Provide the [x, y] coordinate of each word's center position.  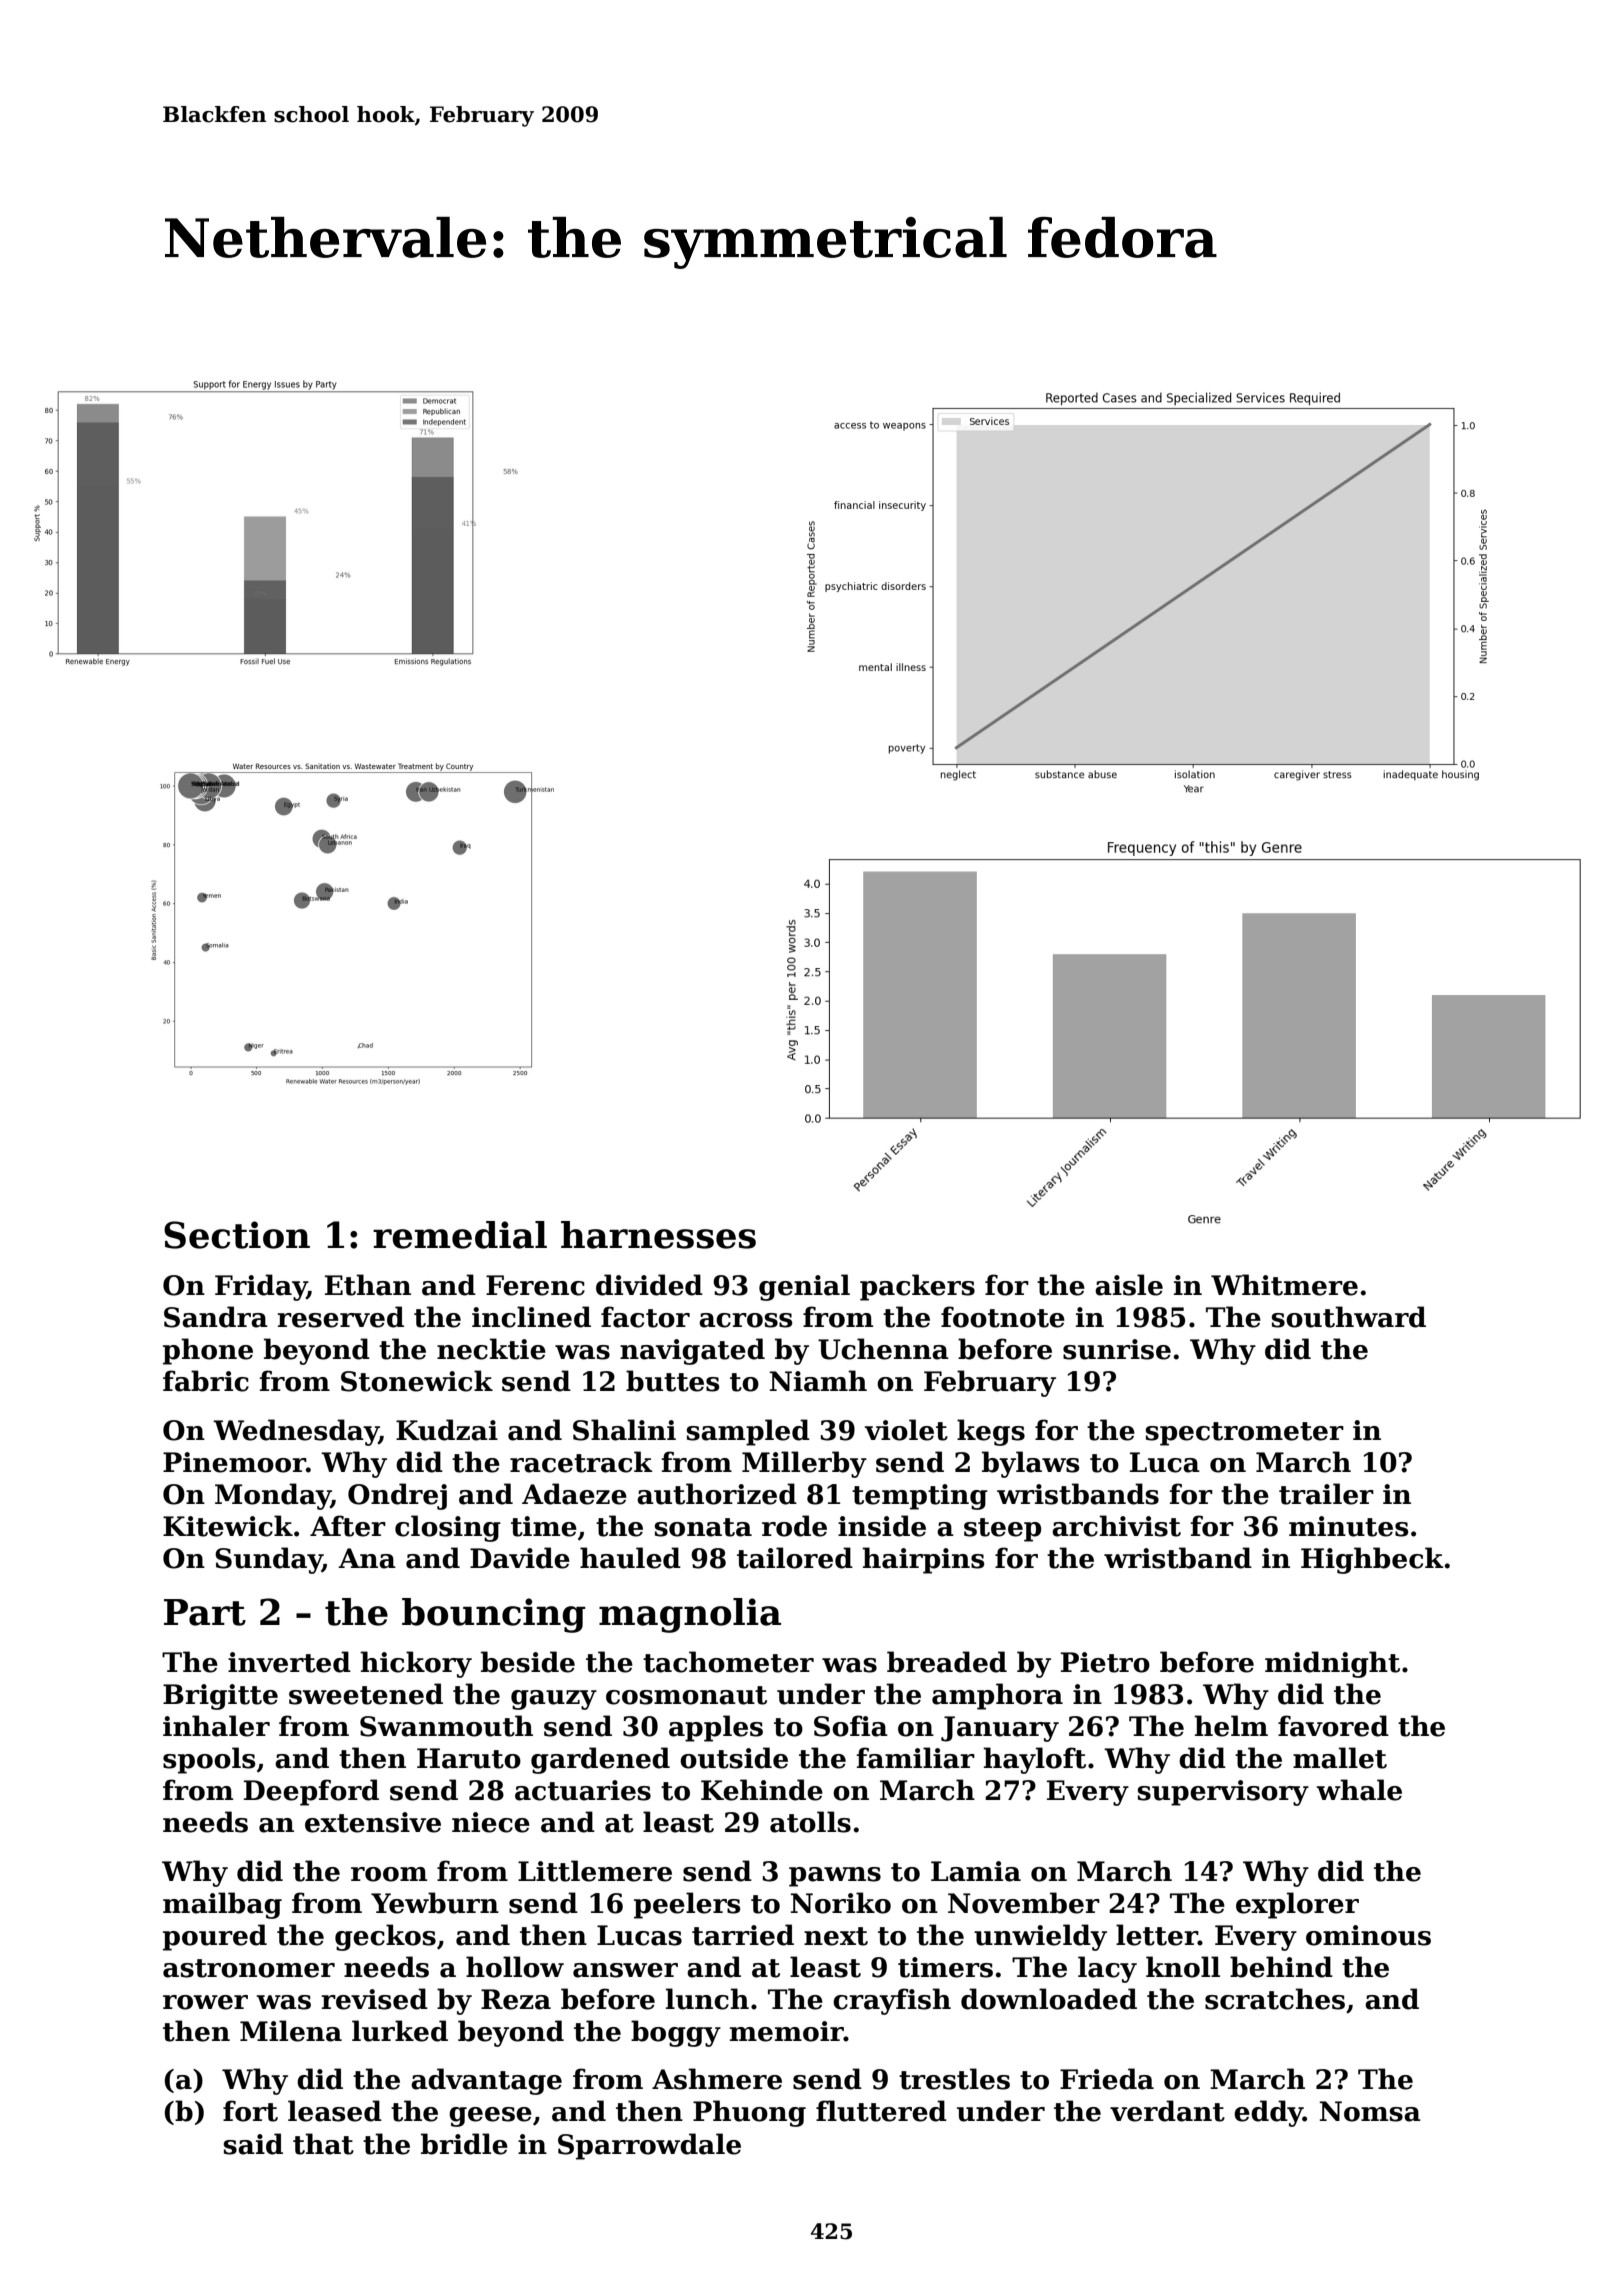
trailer [1326, 1494]
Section [237, 1235]
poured [215, 1937]
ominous [1368, 1935]
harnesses [658, 1235]
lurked [400, 2031]
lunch [707, 1999]
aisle [1129, 1285]
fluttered [881, 2111]
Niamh [818, 1381]
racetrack [581, 1462]
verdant [1167, 2111]
